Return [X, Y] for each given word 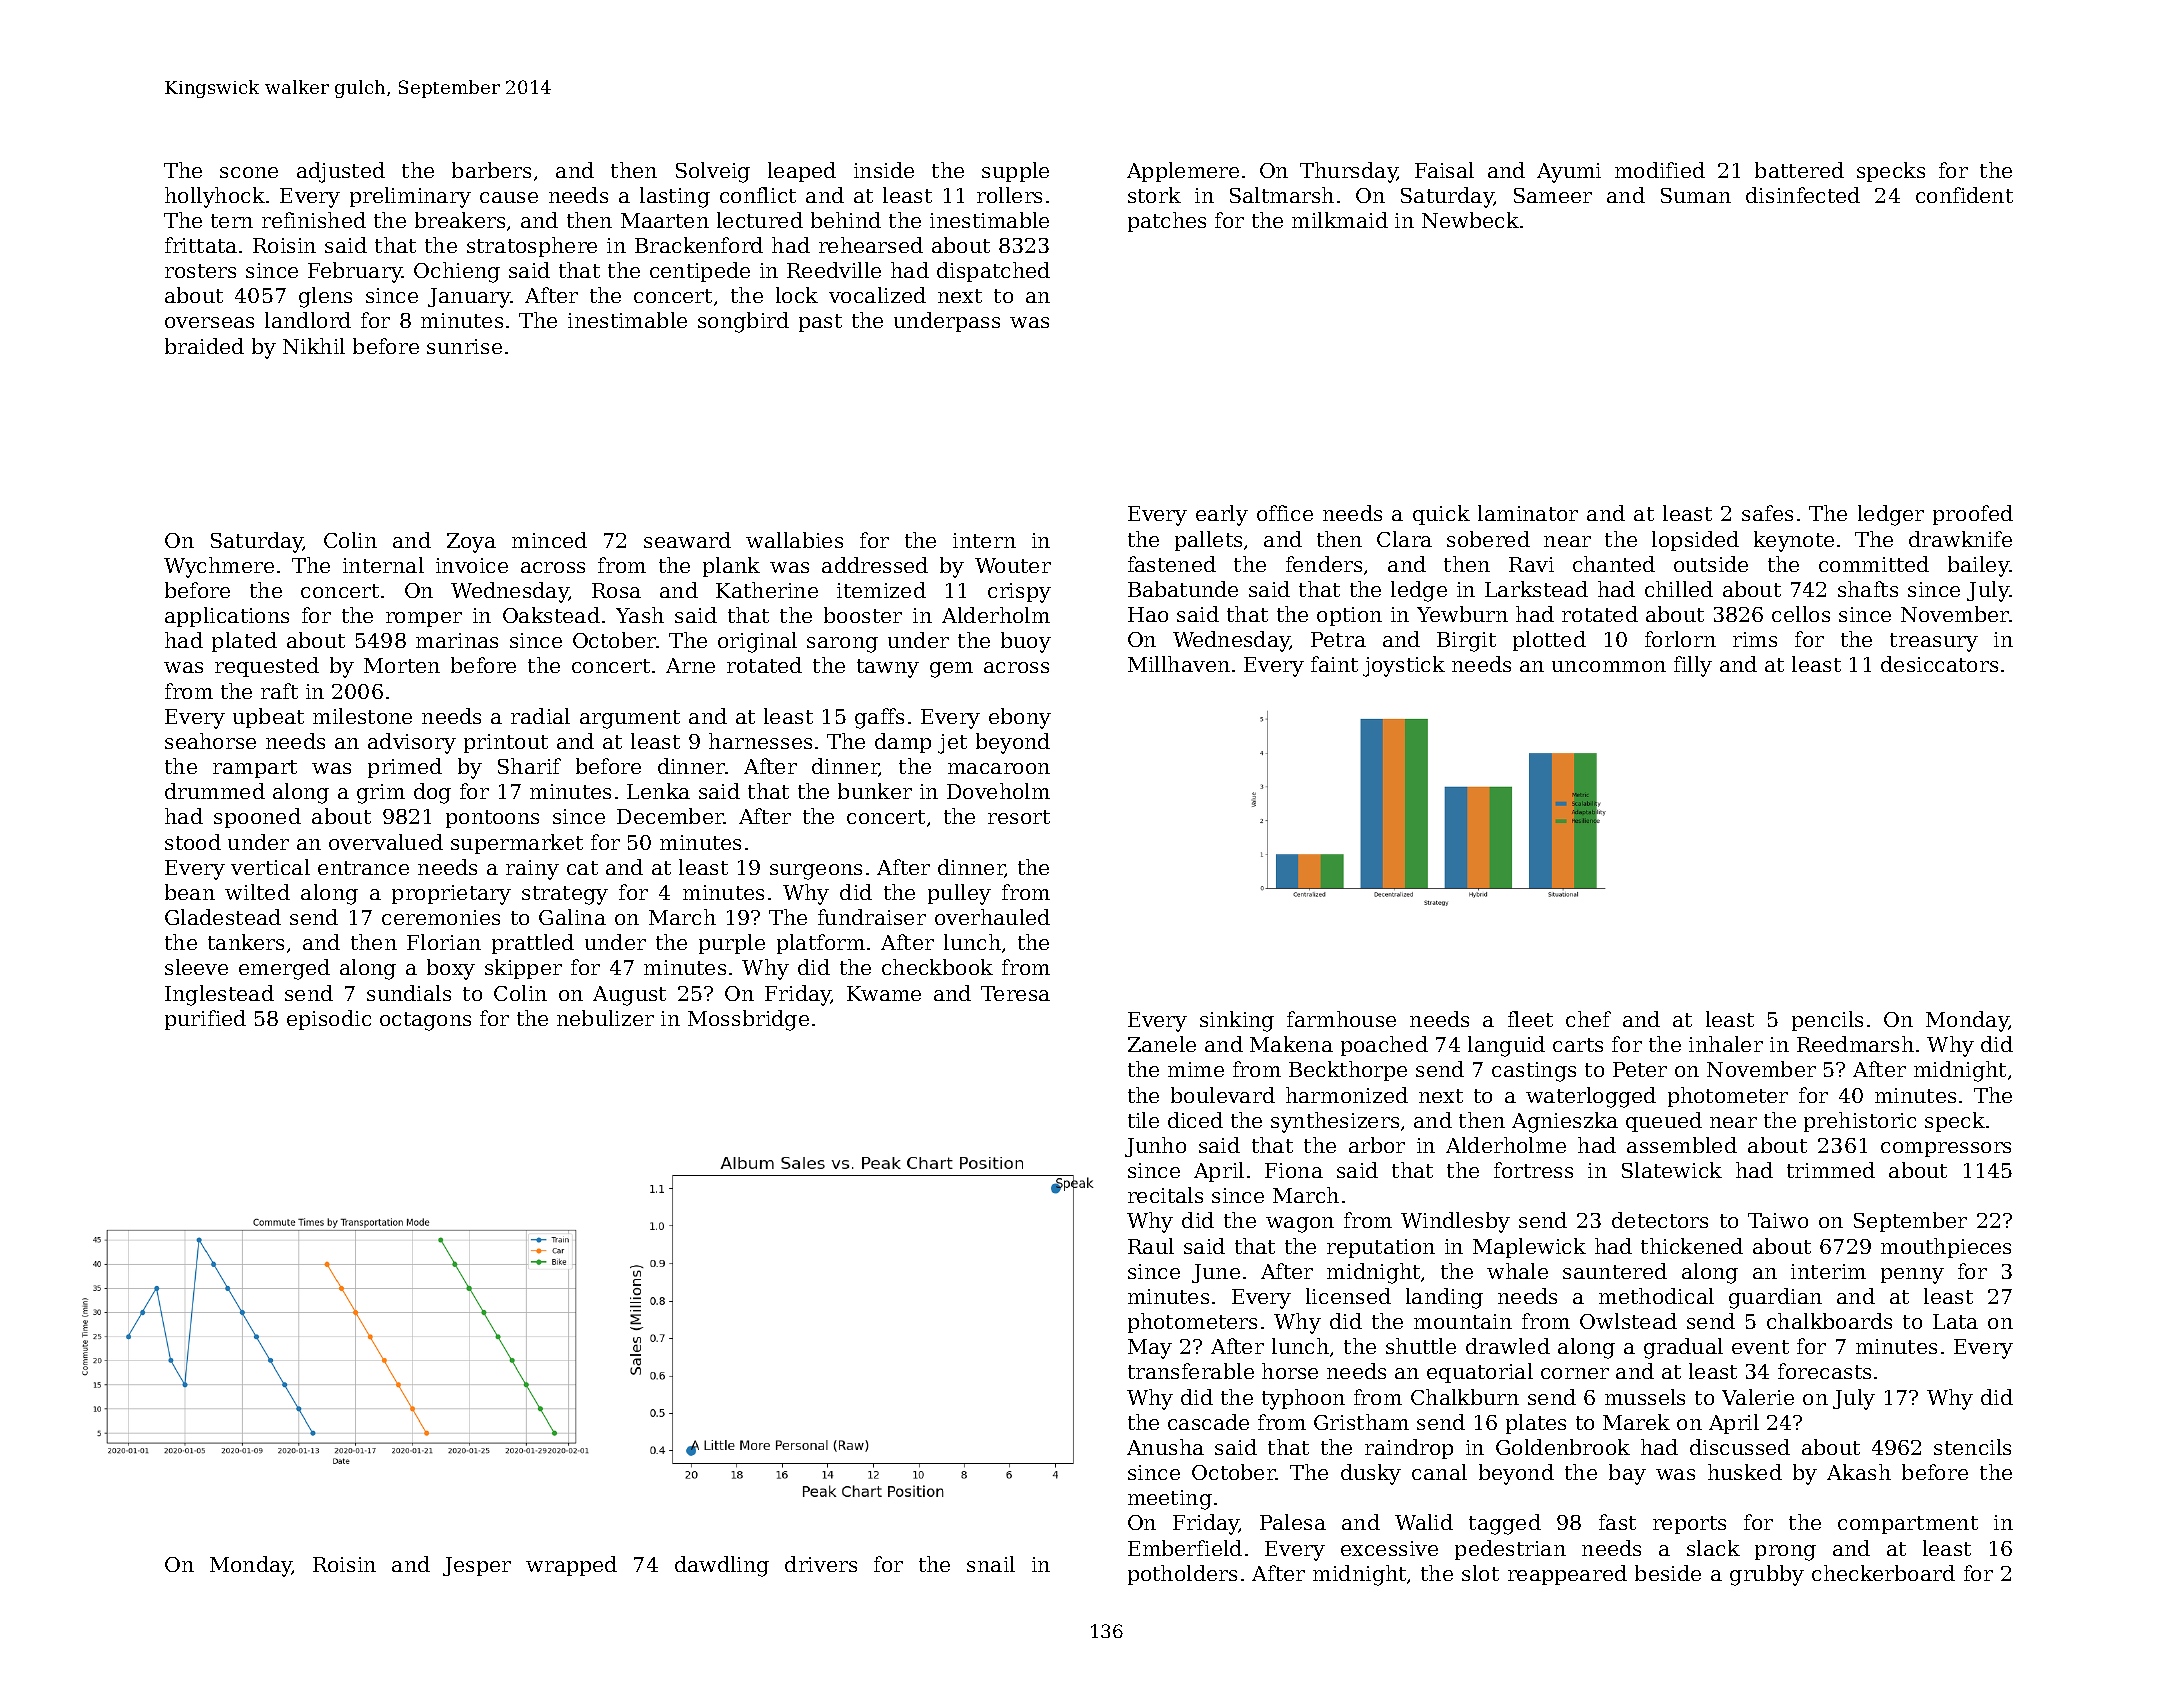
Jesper [477, 1566]
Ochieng [457, 272]
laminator [1528, 513]
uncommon [1609, 666]
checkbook [937, 967]
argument [630, 719]
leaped [802, 172]
